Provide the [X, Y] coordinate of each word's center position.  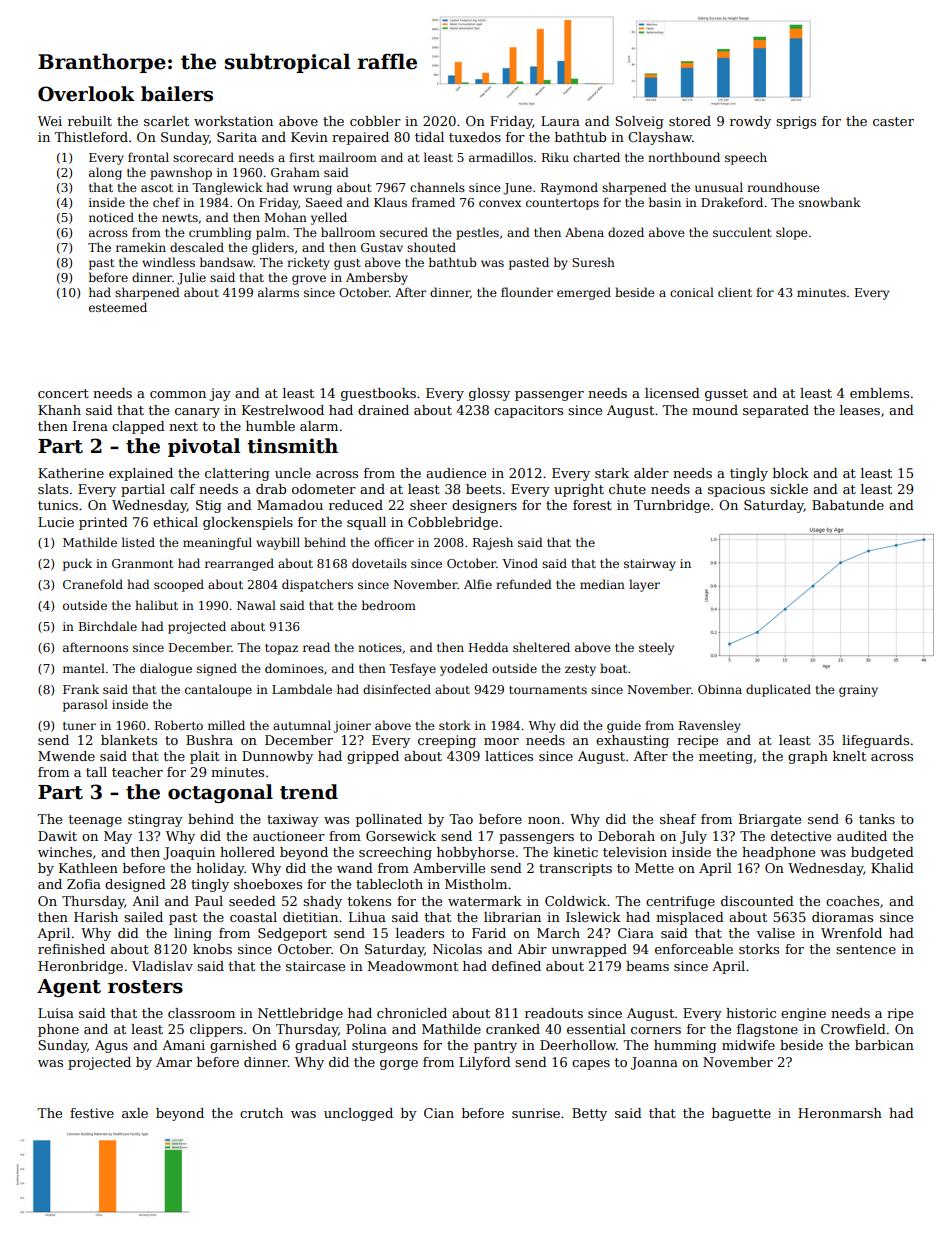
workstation [233, 121]
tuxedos [475, 137]
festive [92, 1113]
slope [792, 233]
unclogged [358, 1114]
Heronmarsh [840, 1113]
